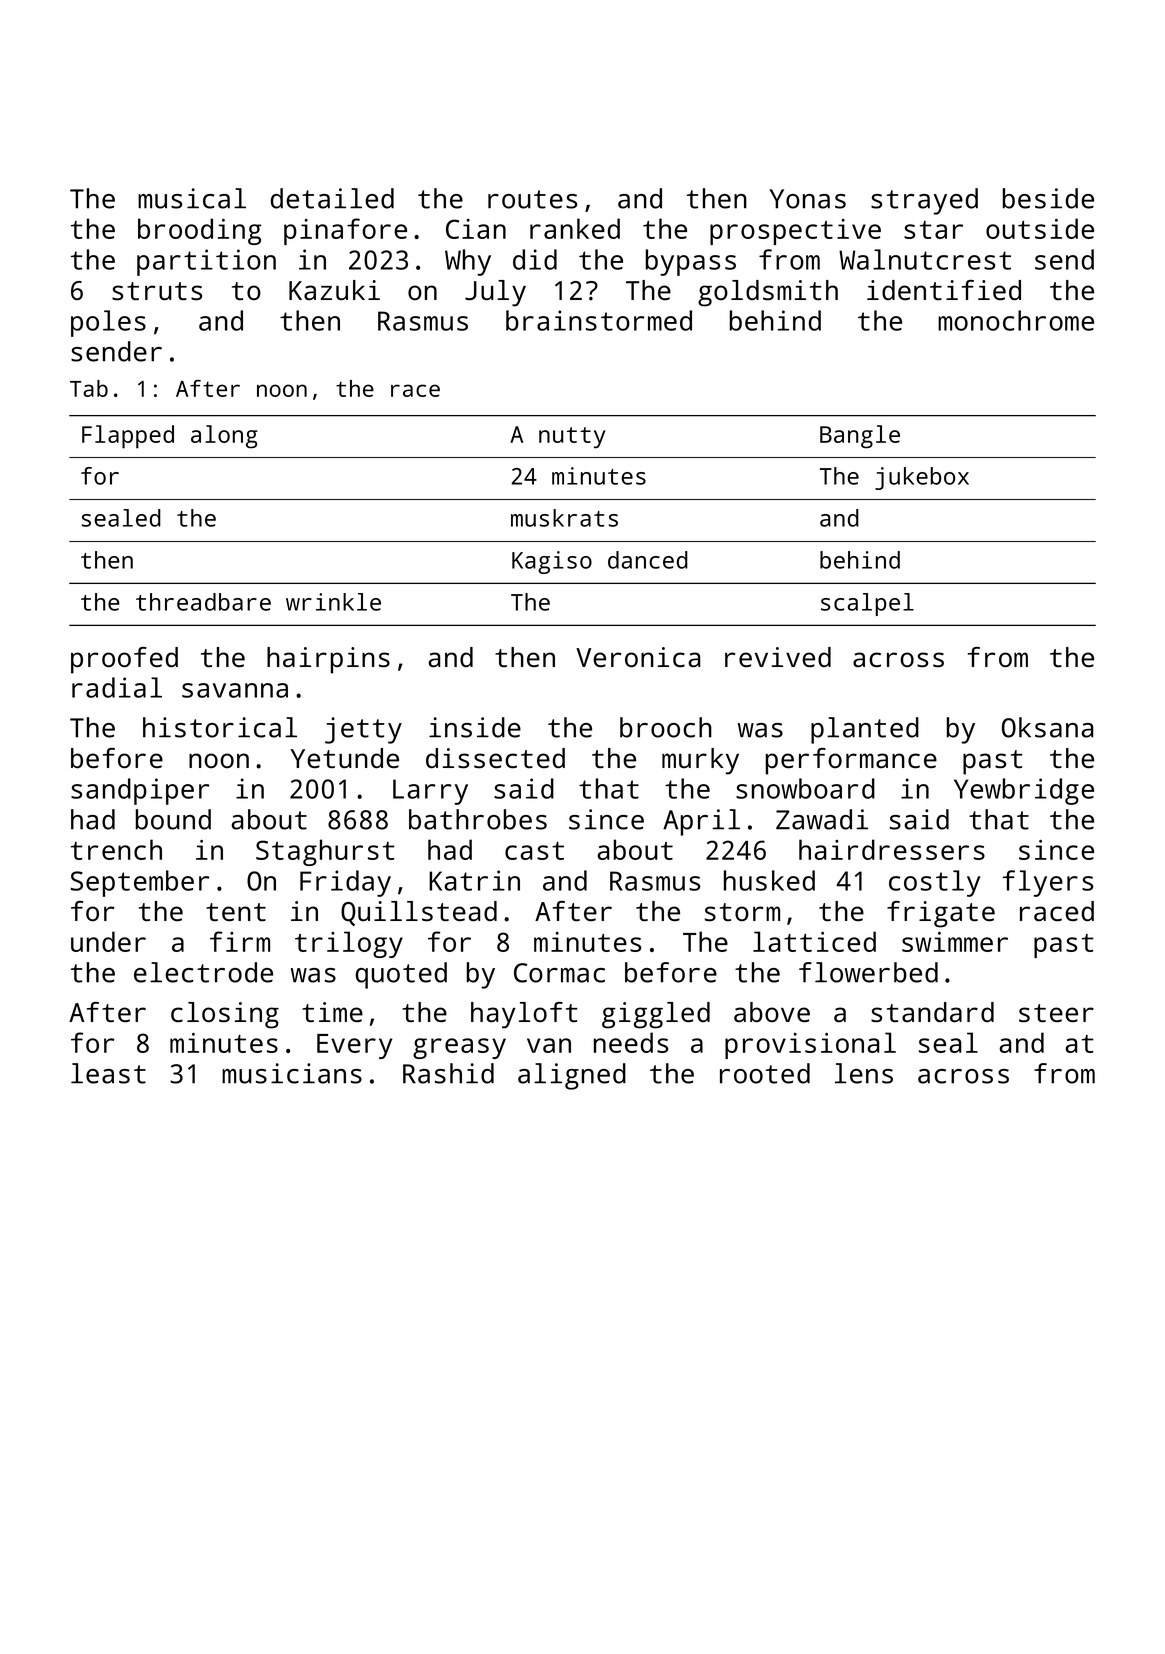  I want to click on struts, so click(157, 291).
